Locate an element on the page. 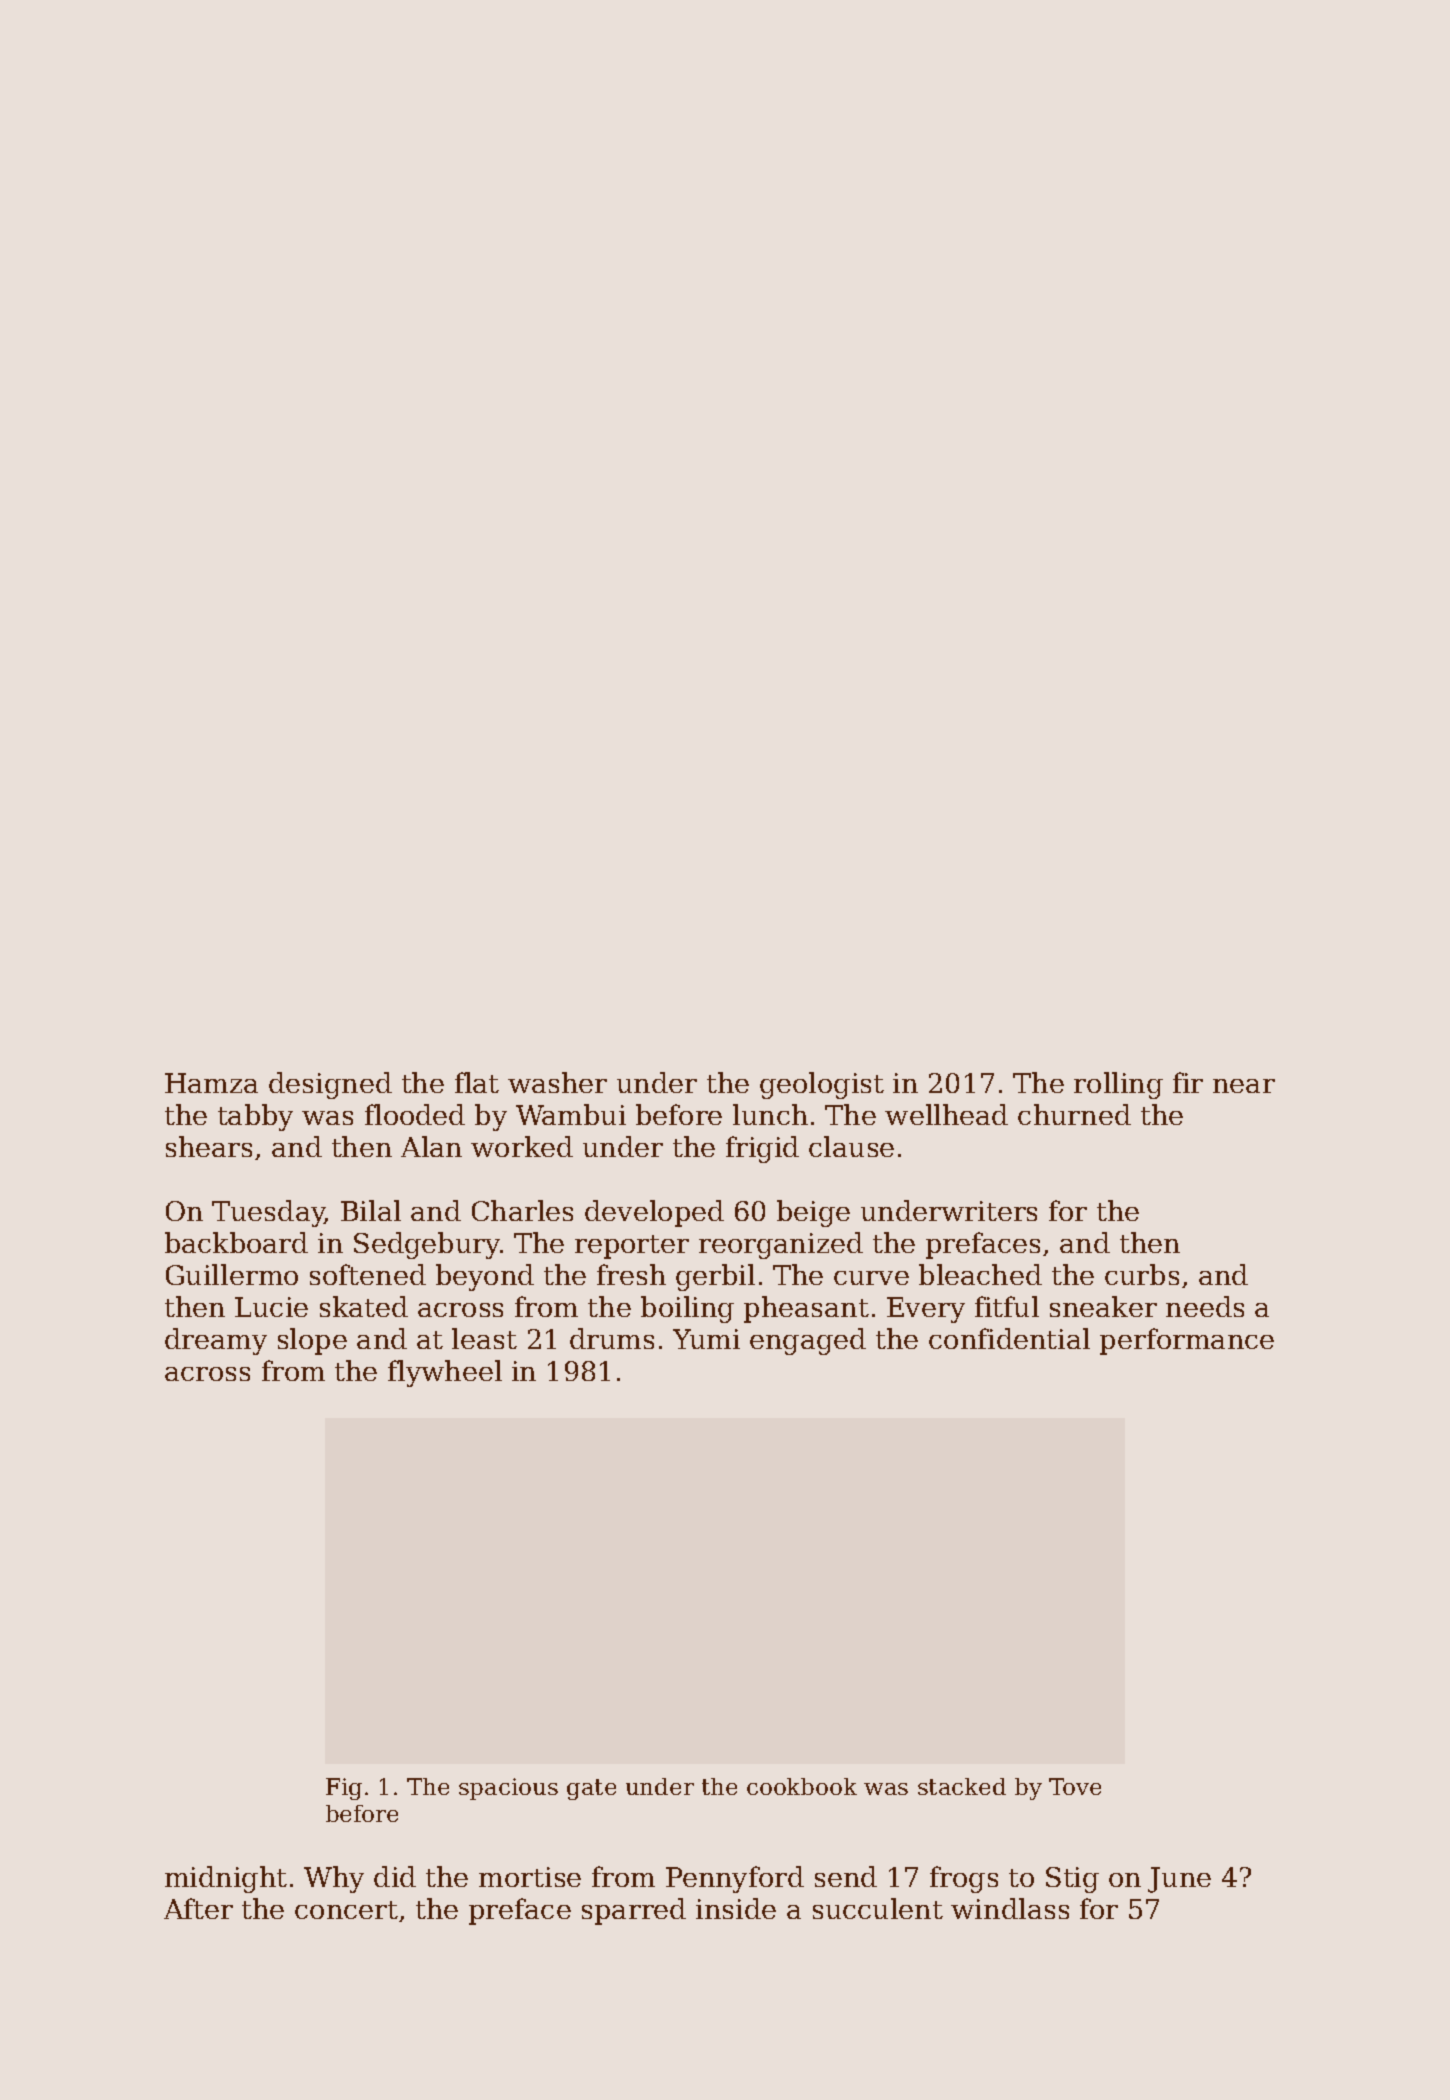 This document has width=1450, height=2100. midnight is located at coordinates (226, 1879).
